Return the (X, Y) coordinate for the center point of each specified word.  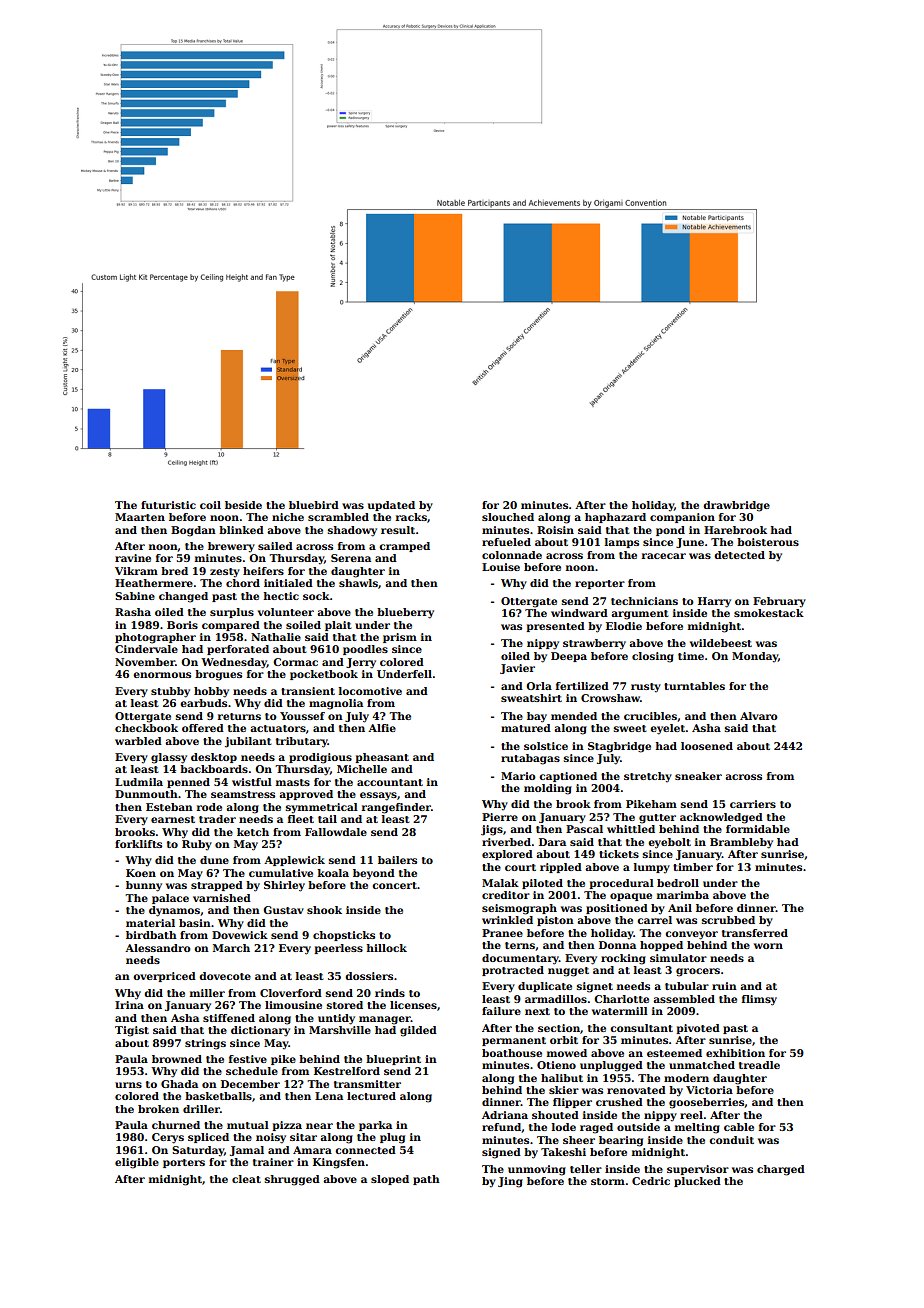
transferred (755, 933)
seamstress (243, 794)
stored (345, 1005)
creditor (506, 895)
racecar (664, 556)
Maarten (140, 517)
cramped (404, 547)
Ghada (179, 1084)
